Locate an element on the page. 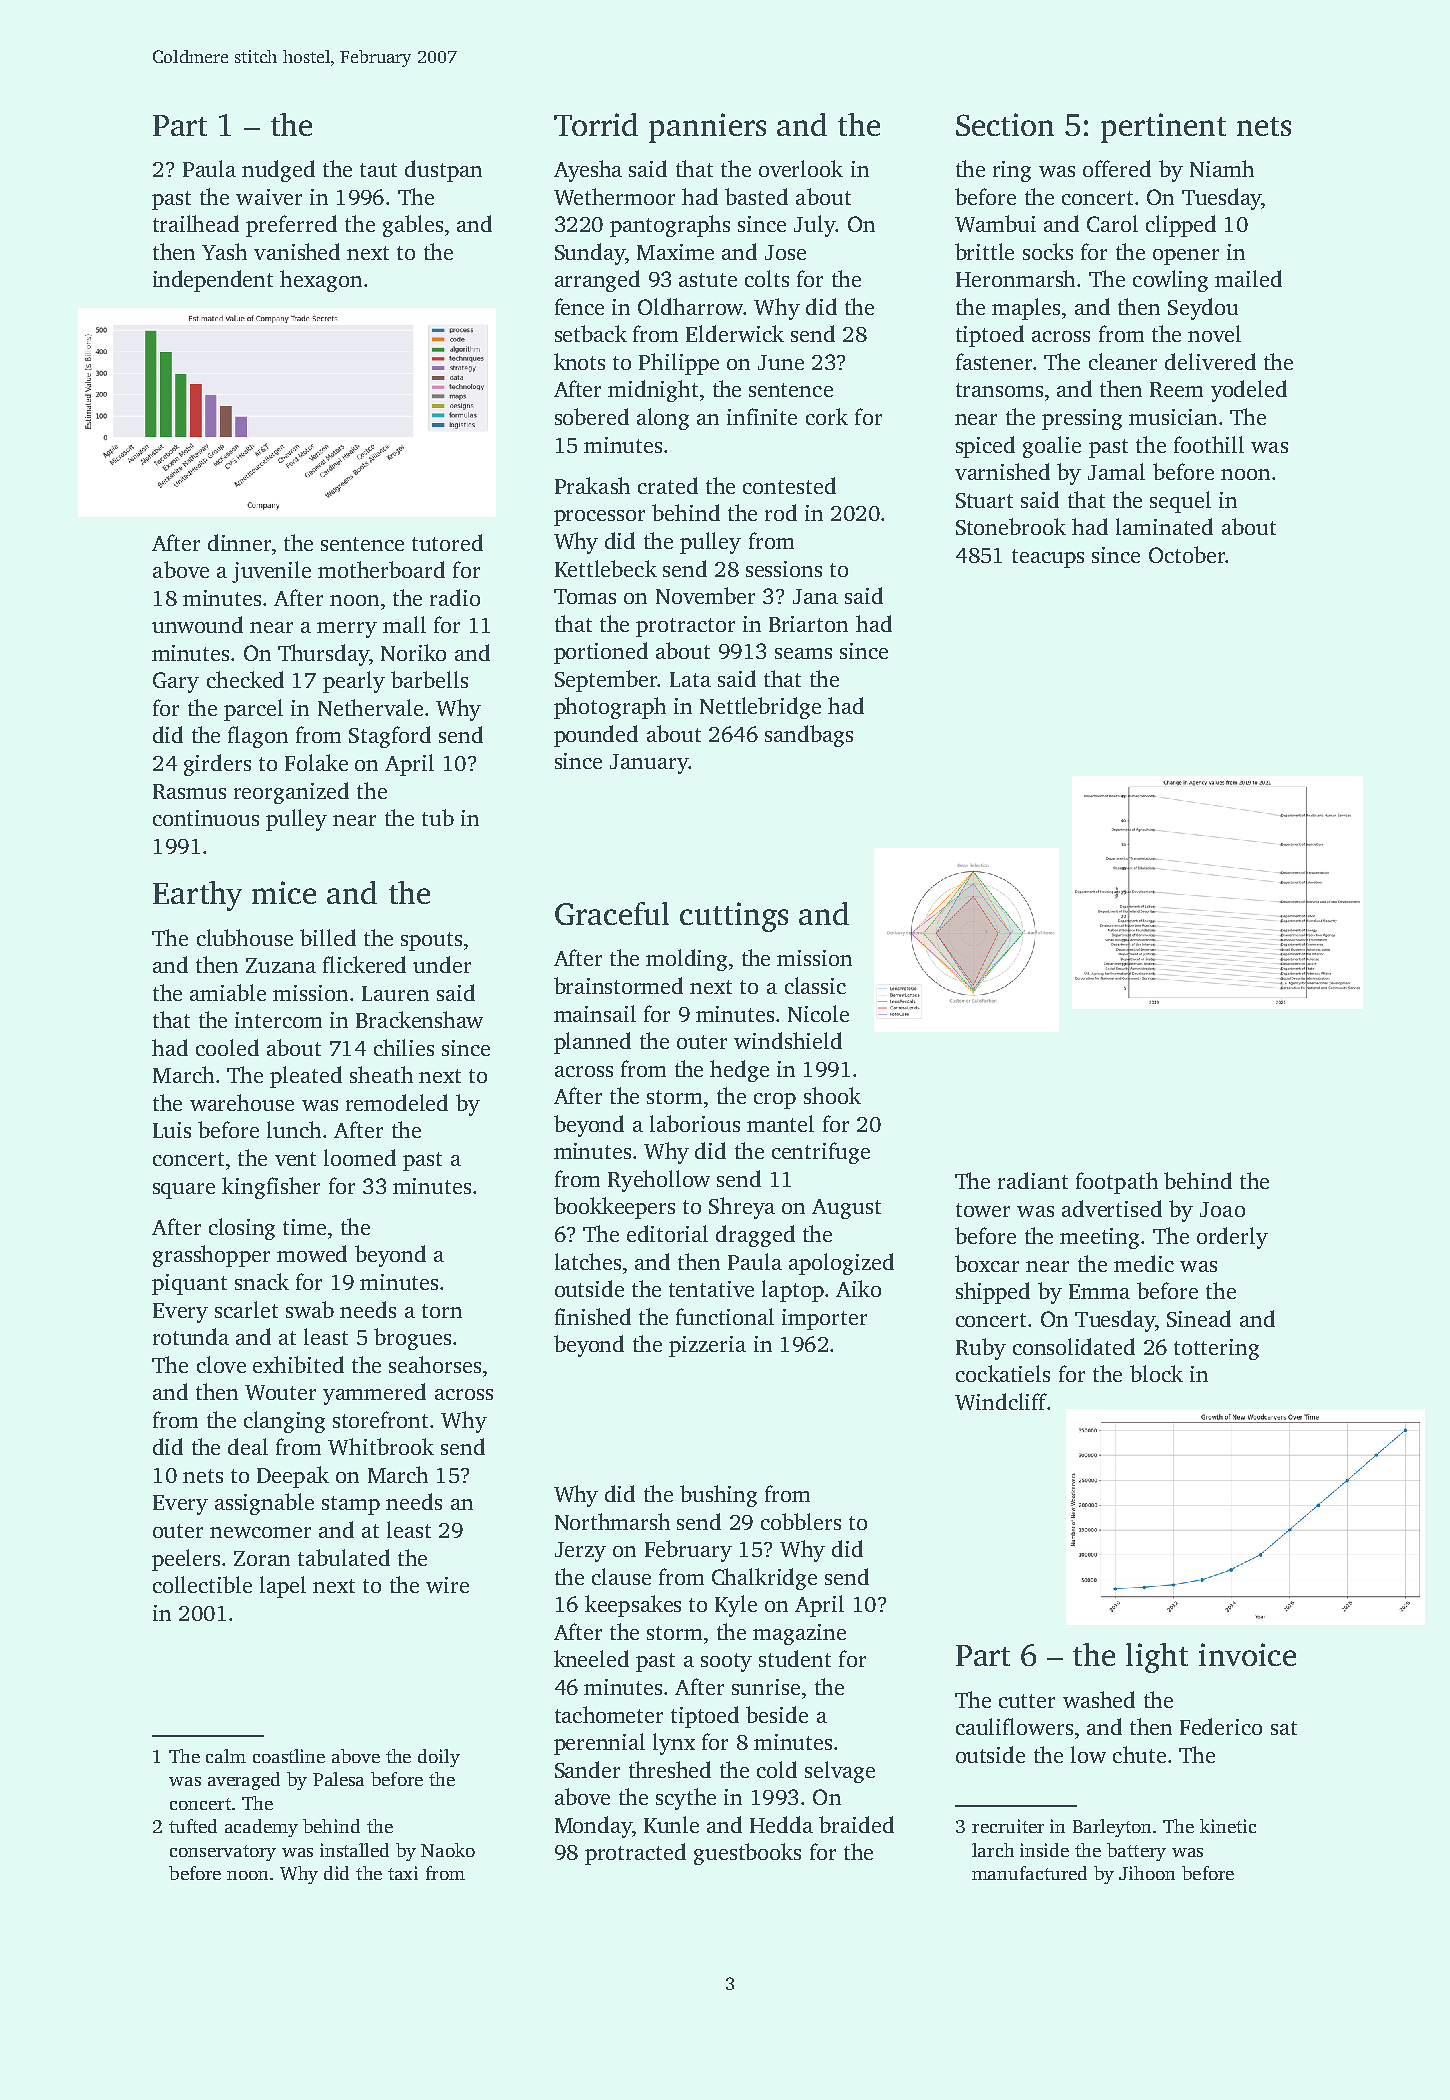  sandbags is located at coordinates (809, 736).
